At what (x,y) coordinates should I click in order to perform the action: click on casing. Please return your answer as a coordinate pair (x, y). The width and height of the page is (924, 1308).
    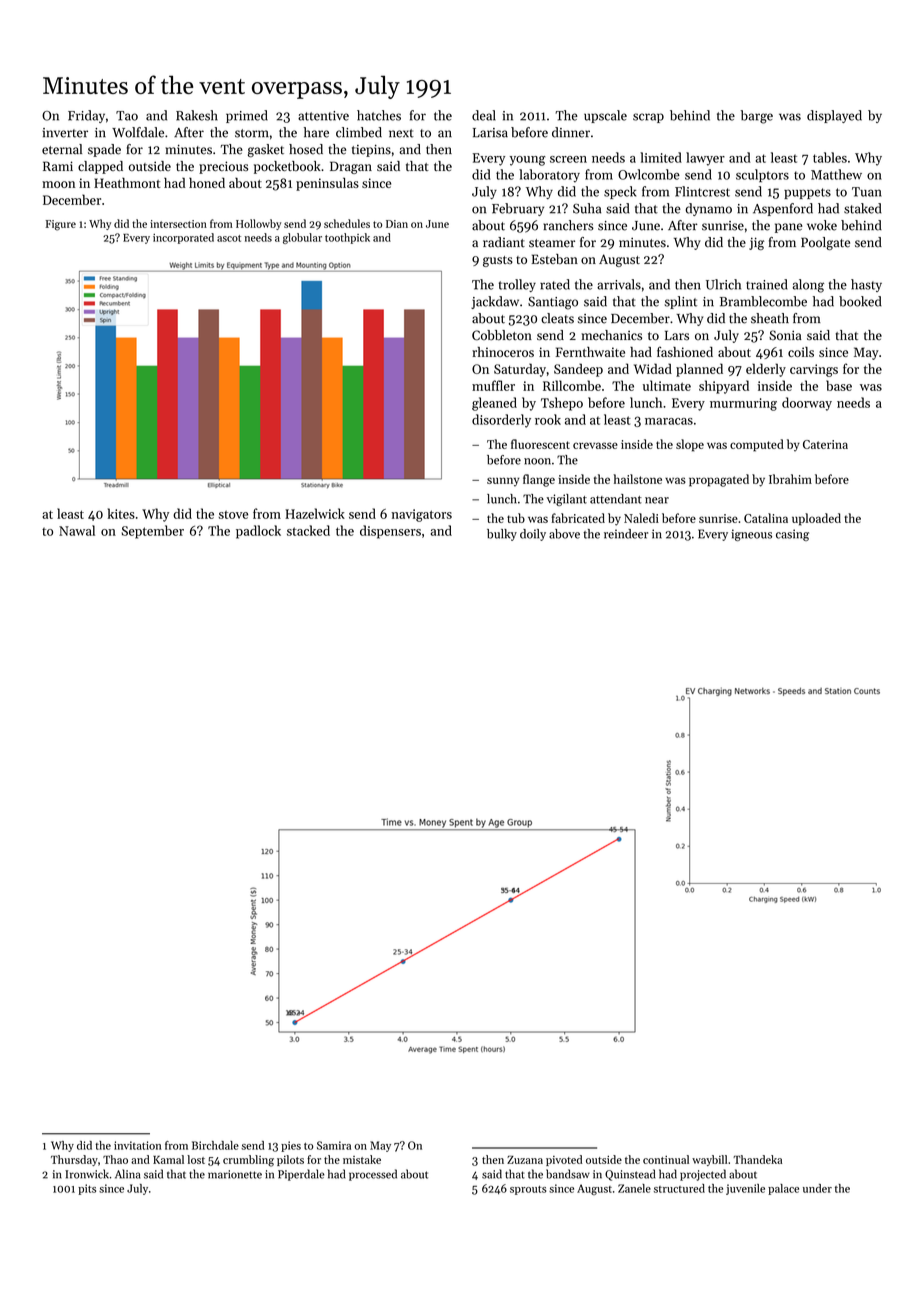
    Looking at the image, I should click on (792, 535).
